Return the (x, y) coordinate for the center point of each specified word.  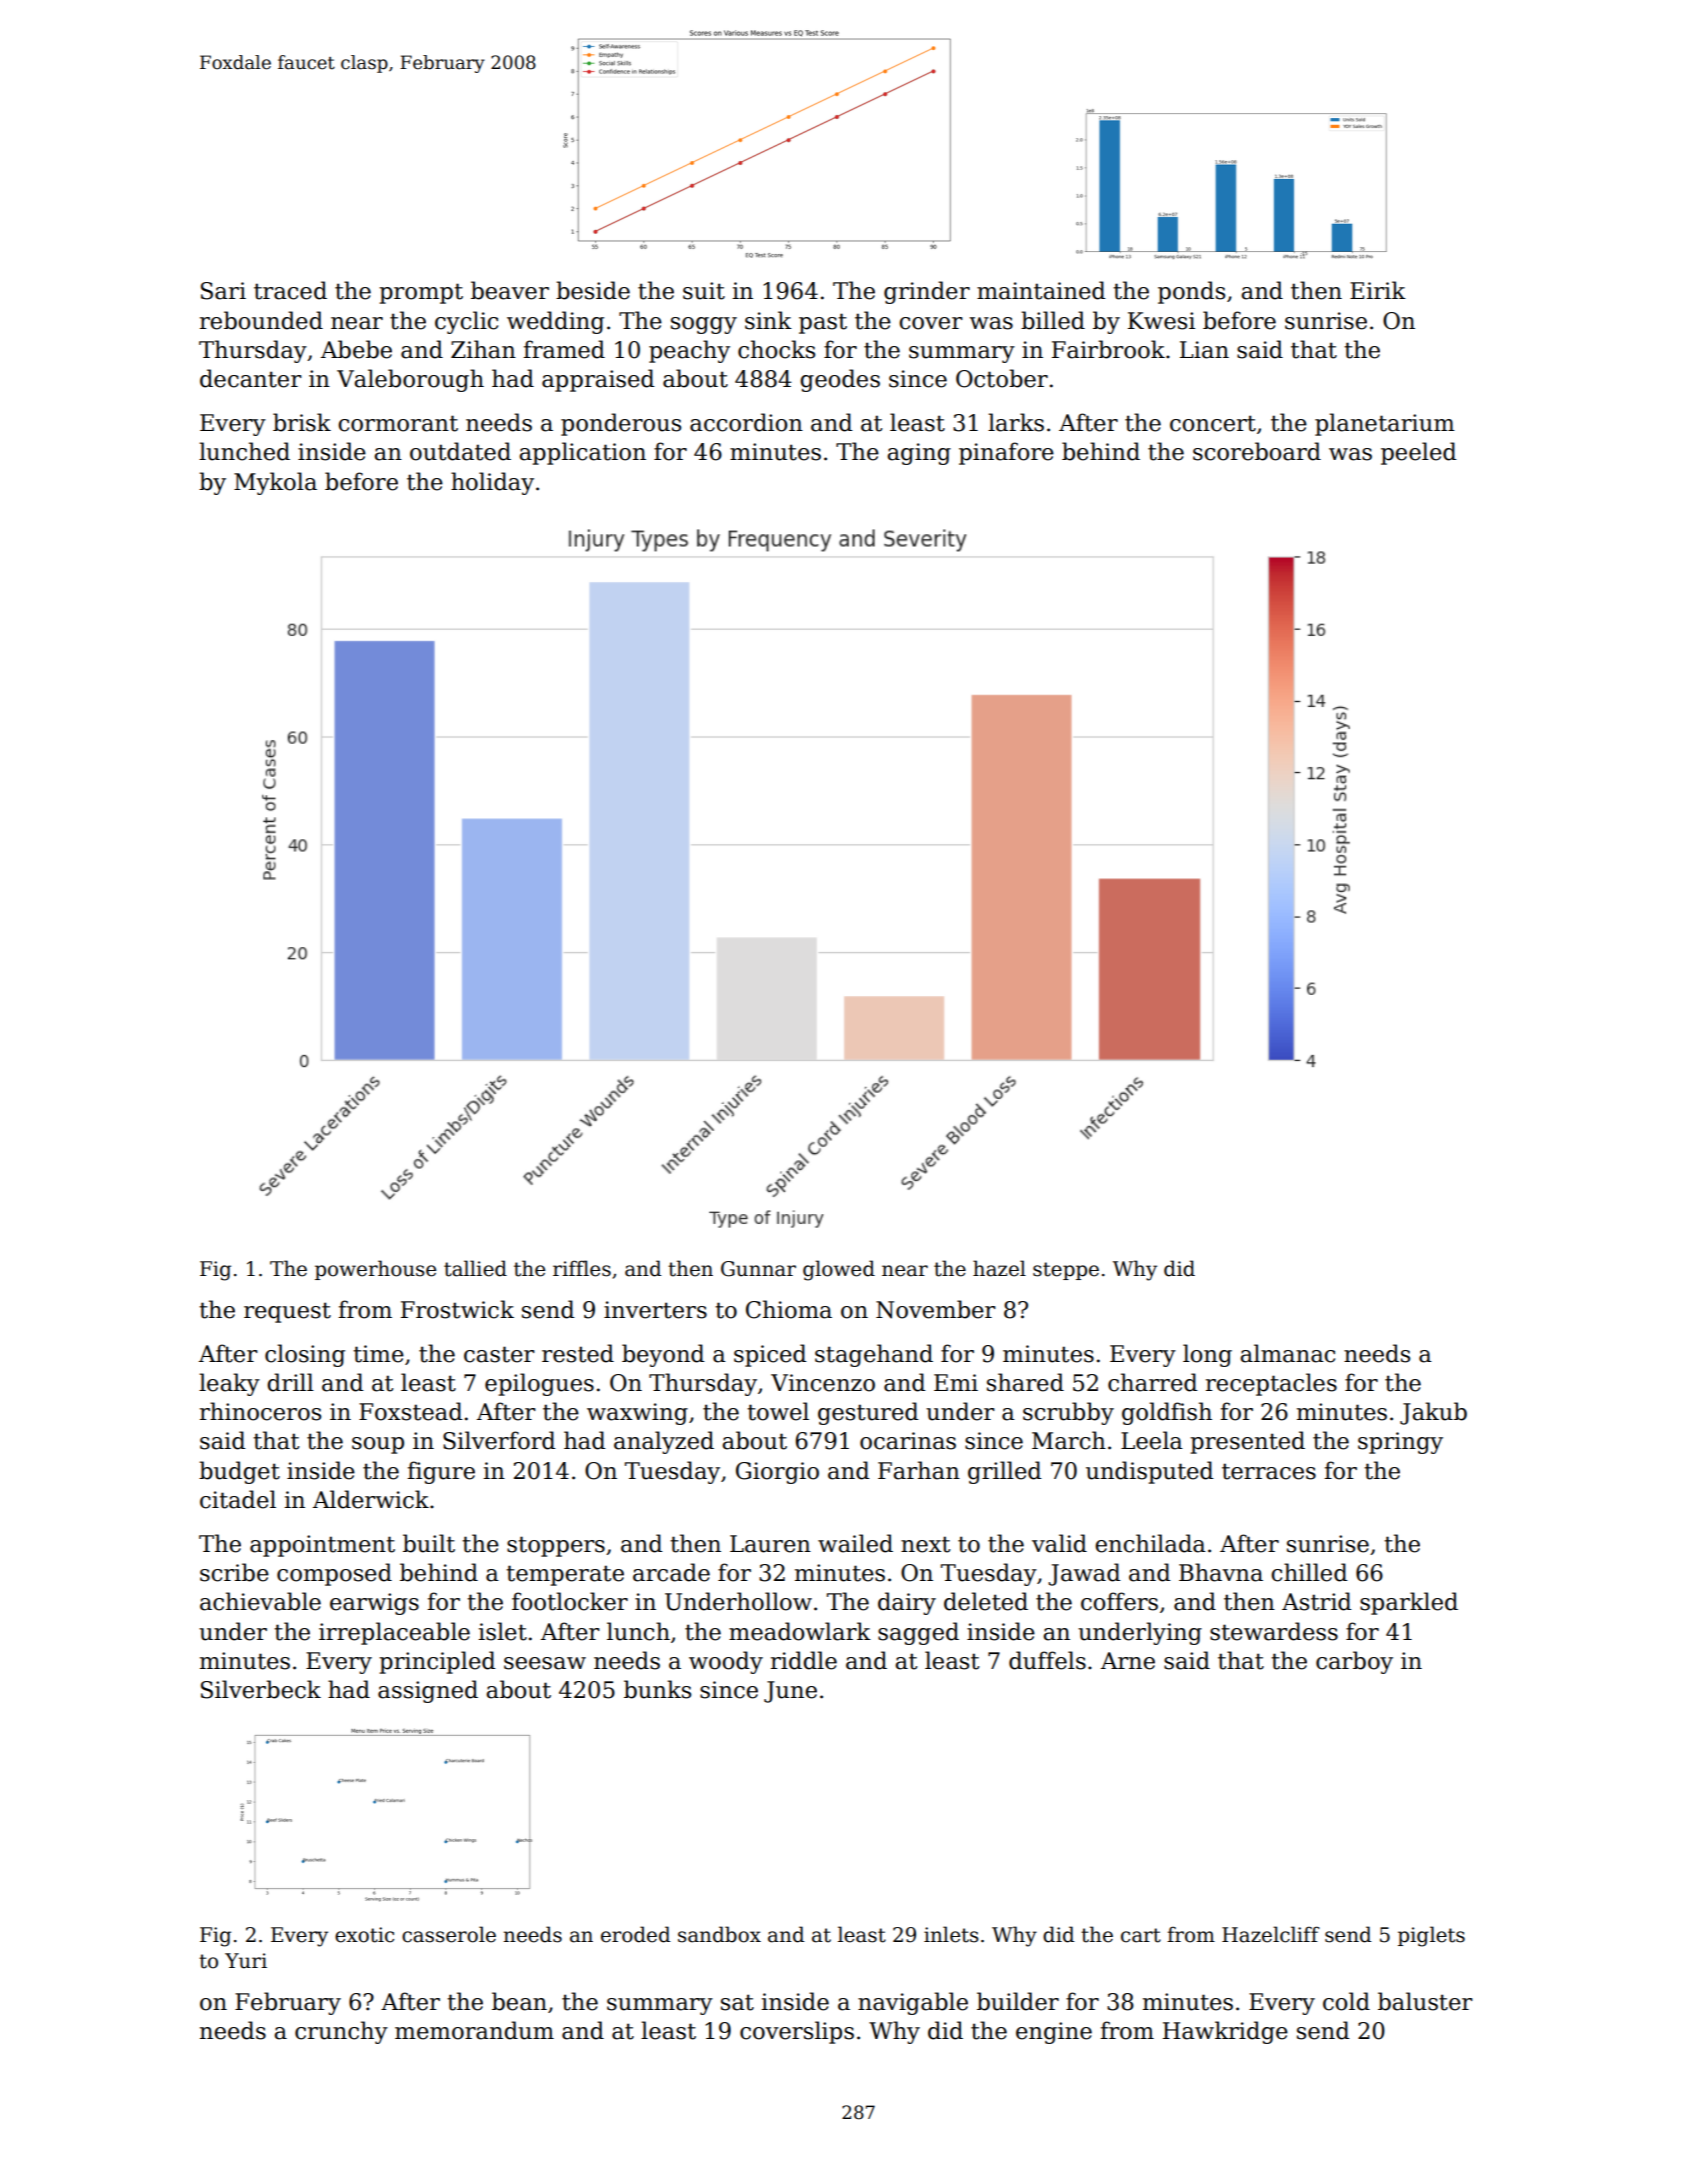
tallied (475, 1268)
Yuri (246, 1961)
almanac (1287, 1353)
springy (1400, 1443)
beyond (663, 1355)
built (429, 1543)
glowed (839, 1270)
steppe (1066, 1271)
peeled (1419, 453)
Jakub (1433, 1413)
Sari (223, 291)
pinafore (1006, 453)
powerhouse (375, 1270)
